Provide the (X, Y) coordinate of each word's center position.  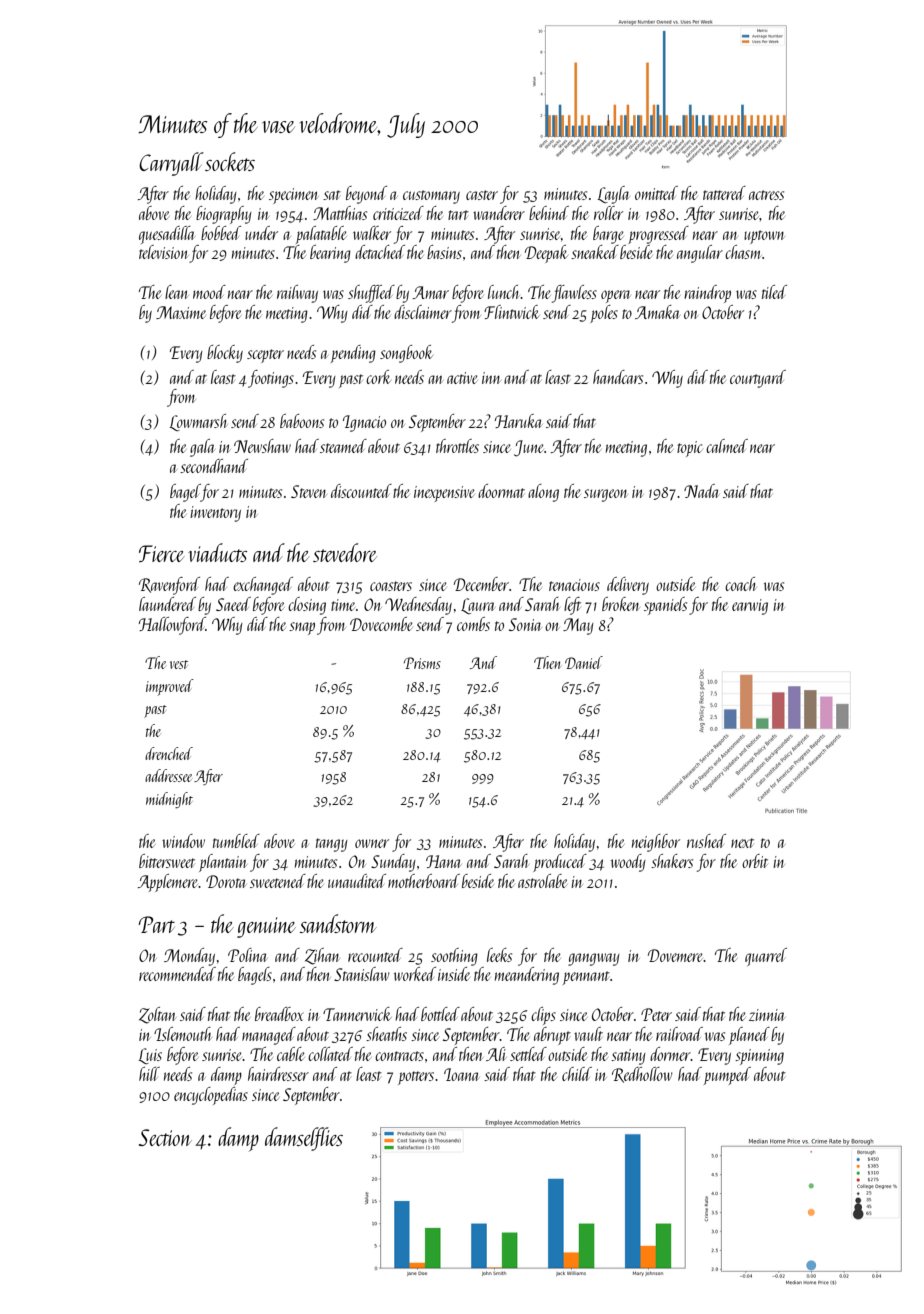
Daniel (584, 662)
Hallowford (172, 626)
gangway (594, 959)
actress (766, 195)
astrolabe (542, 881)
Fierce (162, 553)
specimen (294, 196)
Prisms (422, 663)
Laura (478, 606)
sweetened (278, 881)
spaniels (665, 606)
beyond (366, 195)
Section (165, 1137)
